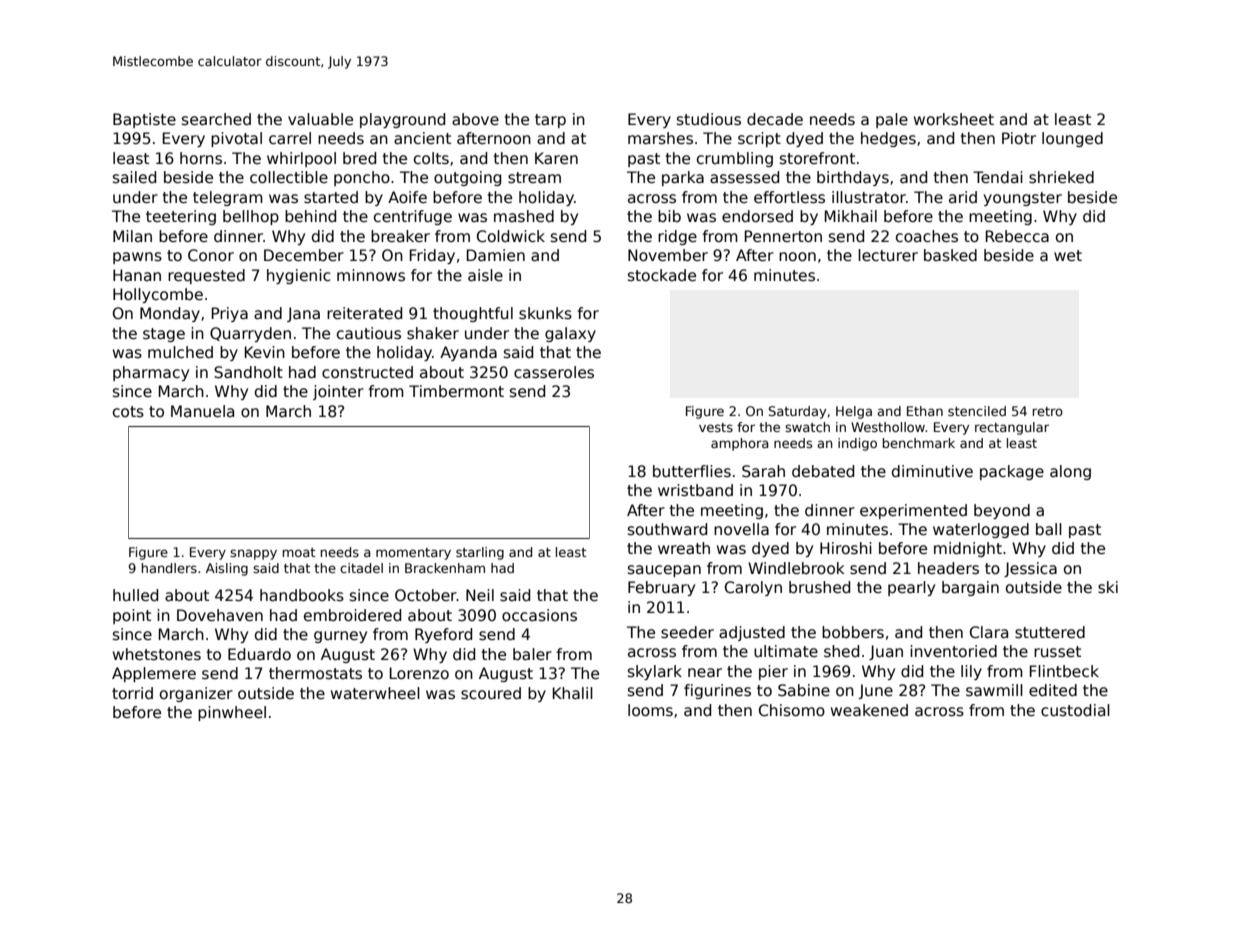 This screenshot has height=952, width=1233. What do you see at coordinates (650, 710) in the screenshot?
I see `looms` at bounding box center [650, 710].
